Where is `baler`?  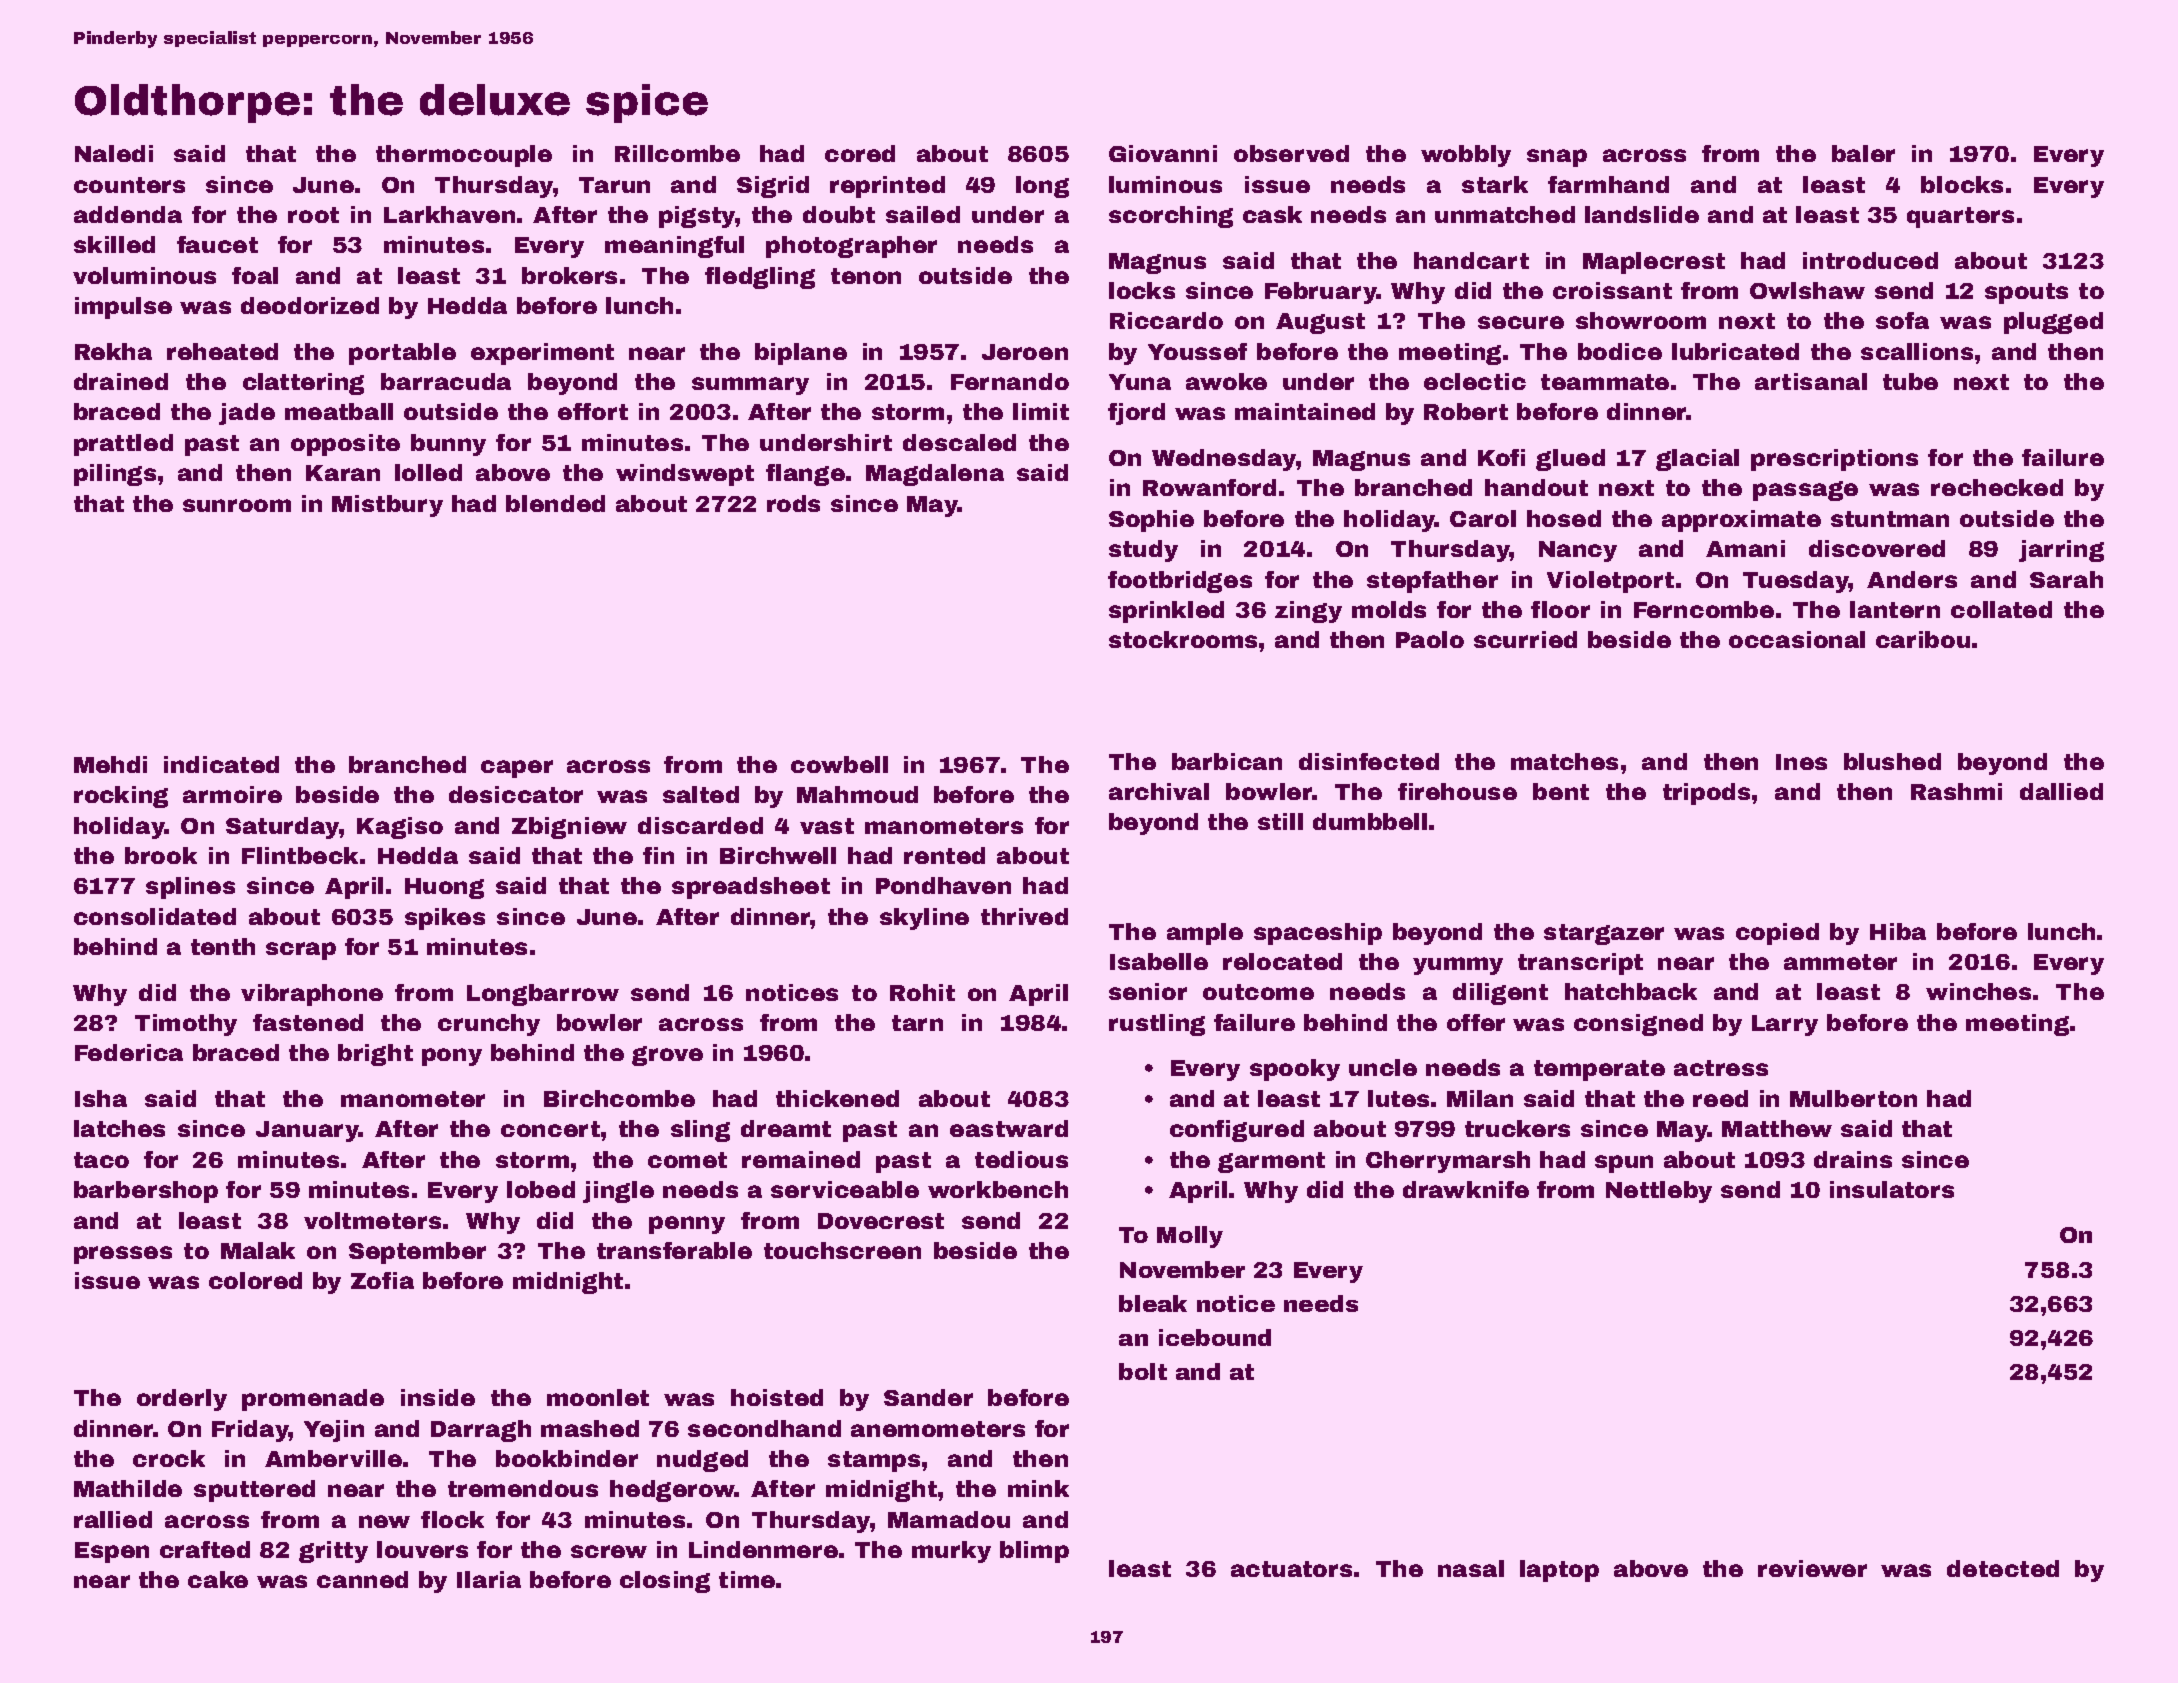
baler is located at coordinates (1863, 153).
